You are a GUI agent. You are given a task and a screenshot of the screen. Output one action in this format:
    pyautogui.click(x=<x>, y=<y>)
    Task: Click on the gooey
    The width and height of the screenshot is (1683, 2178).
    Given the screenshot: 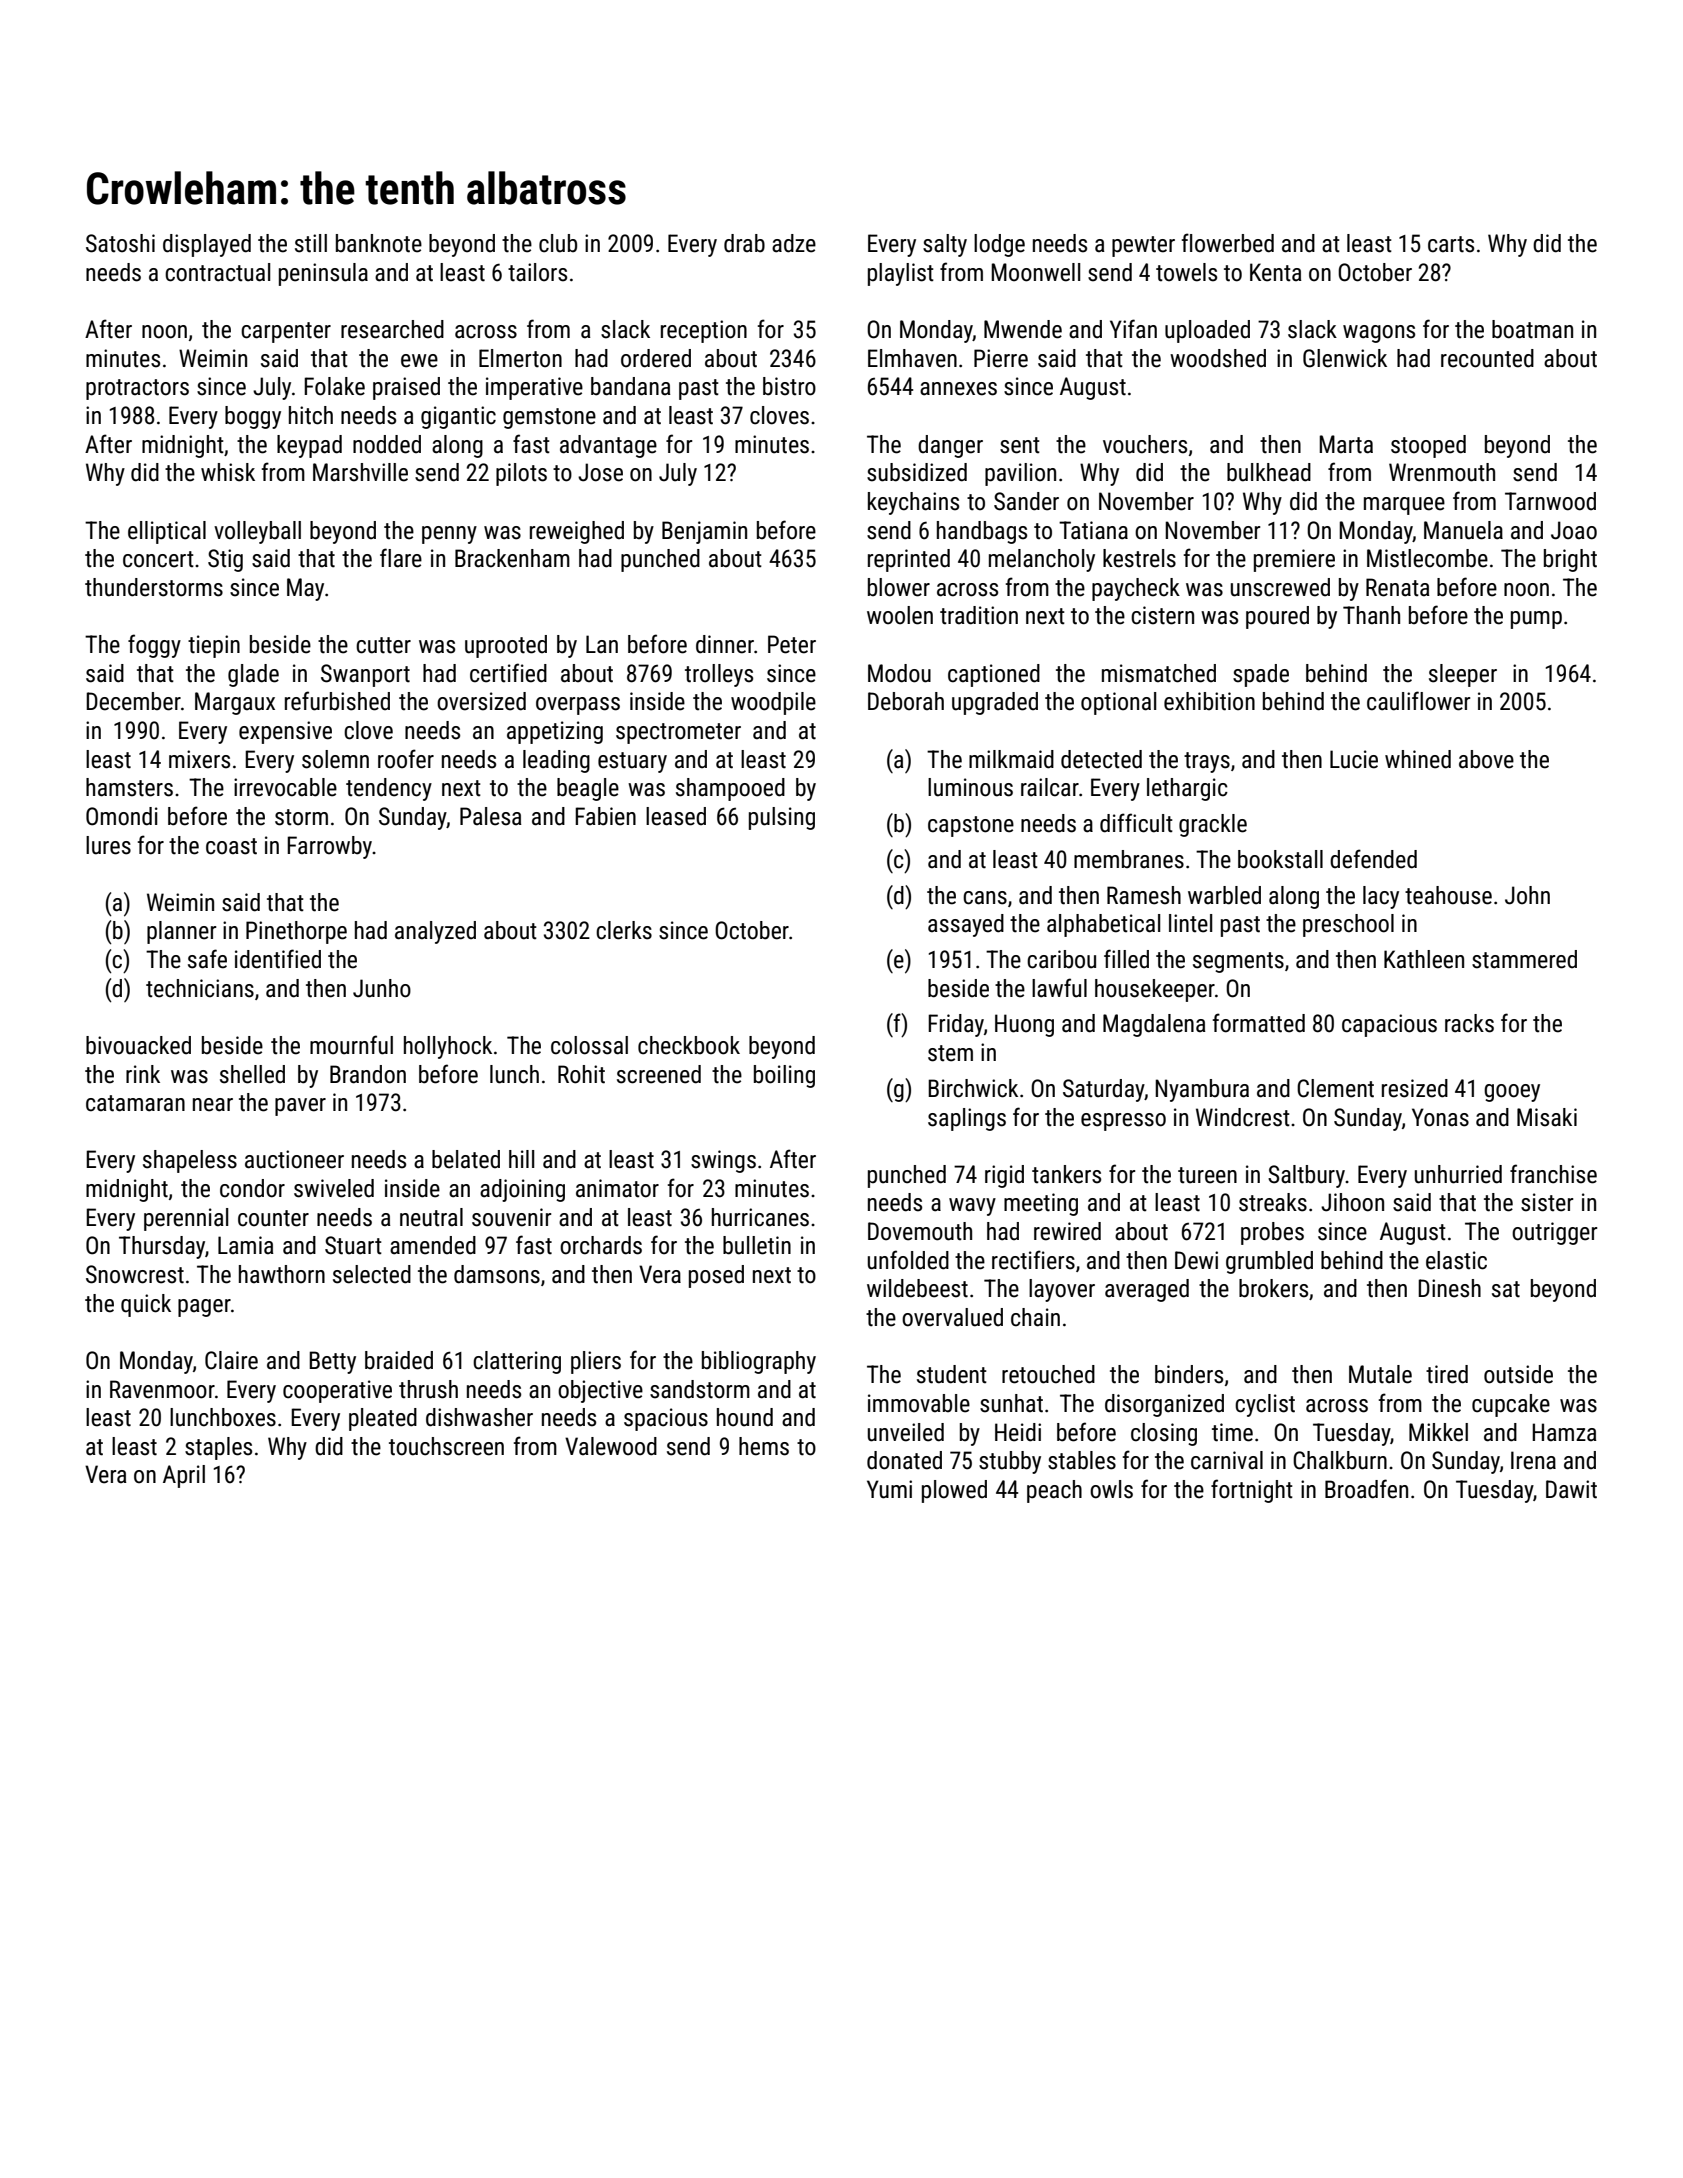 What is the action you would take?
    pyautogui.click(x=1512, y=1093)
